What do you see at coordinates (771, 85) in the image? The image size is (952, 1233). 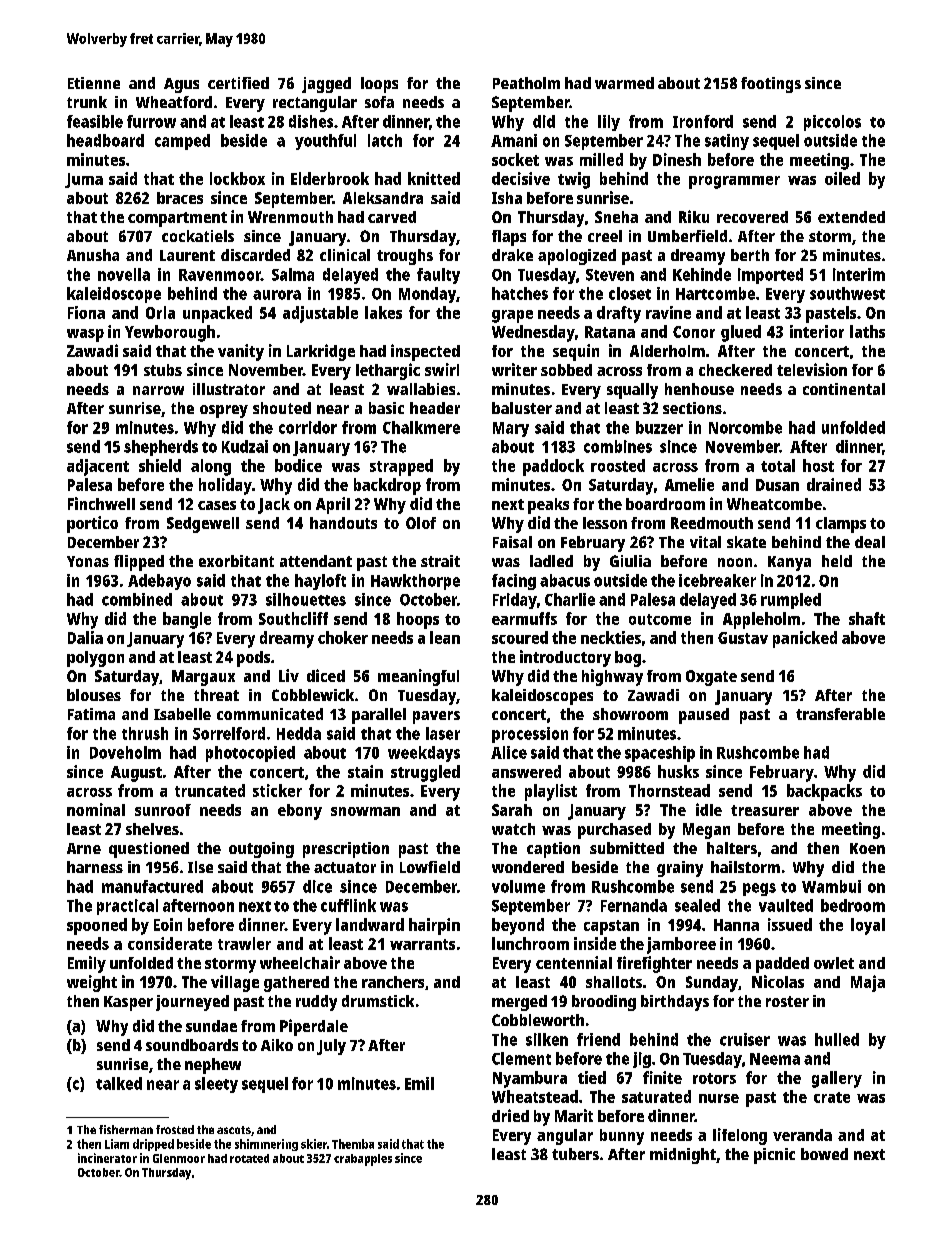 I see `footings` at bounding box center [771, 85].
